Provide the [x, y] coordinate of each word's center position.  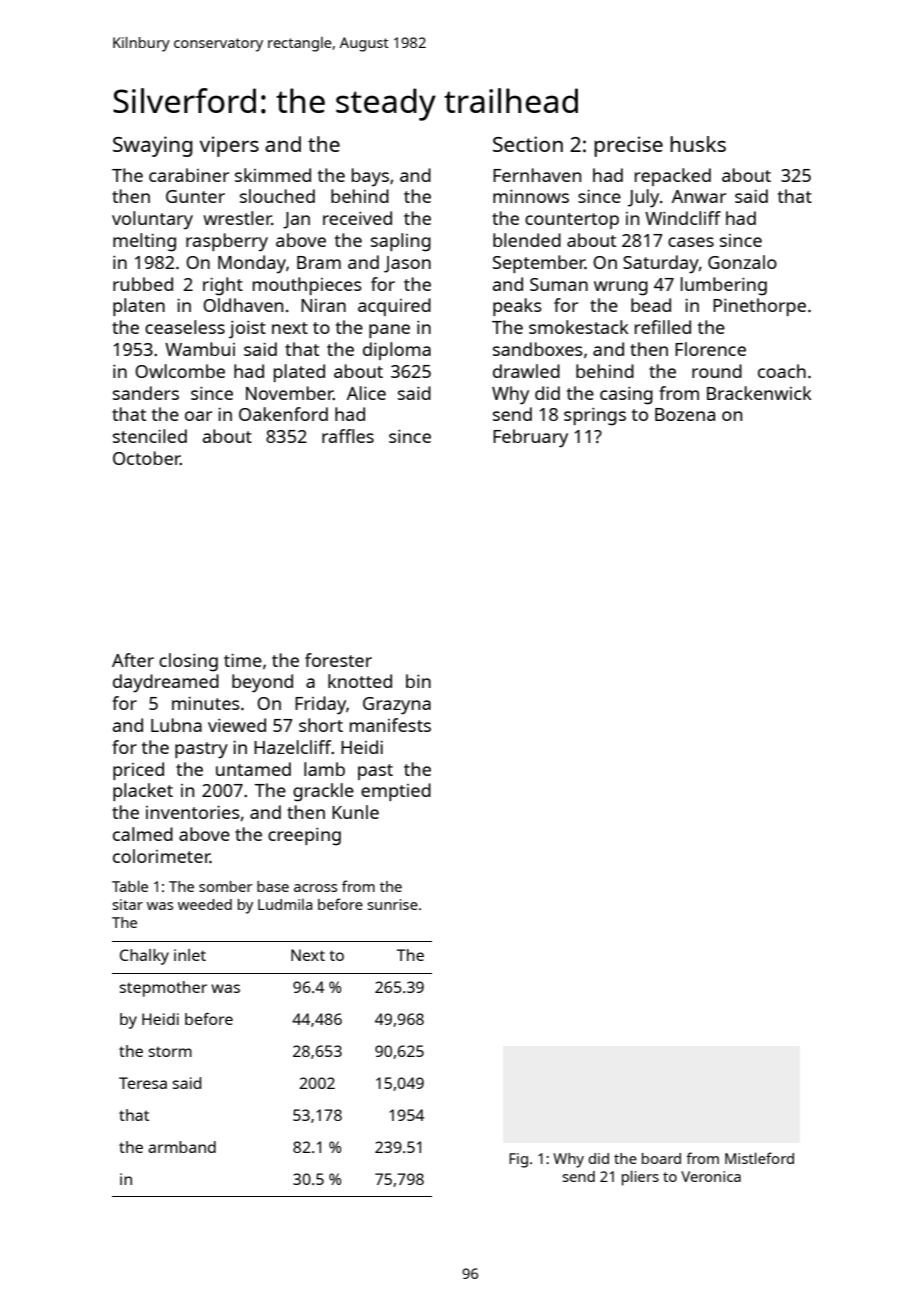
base [273, 886]
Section [528, 144]
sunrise [392, 904]
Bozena [685, 414]
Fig [518, 1160]
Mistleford [759, 1158]
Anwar [699, 196]
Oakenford [283, 414]
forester [338, 660]
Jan [296, 220]
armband [182, 1147]
